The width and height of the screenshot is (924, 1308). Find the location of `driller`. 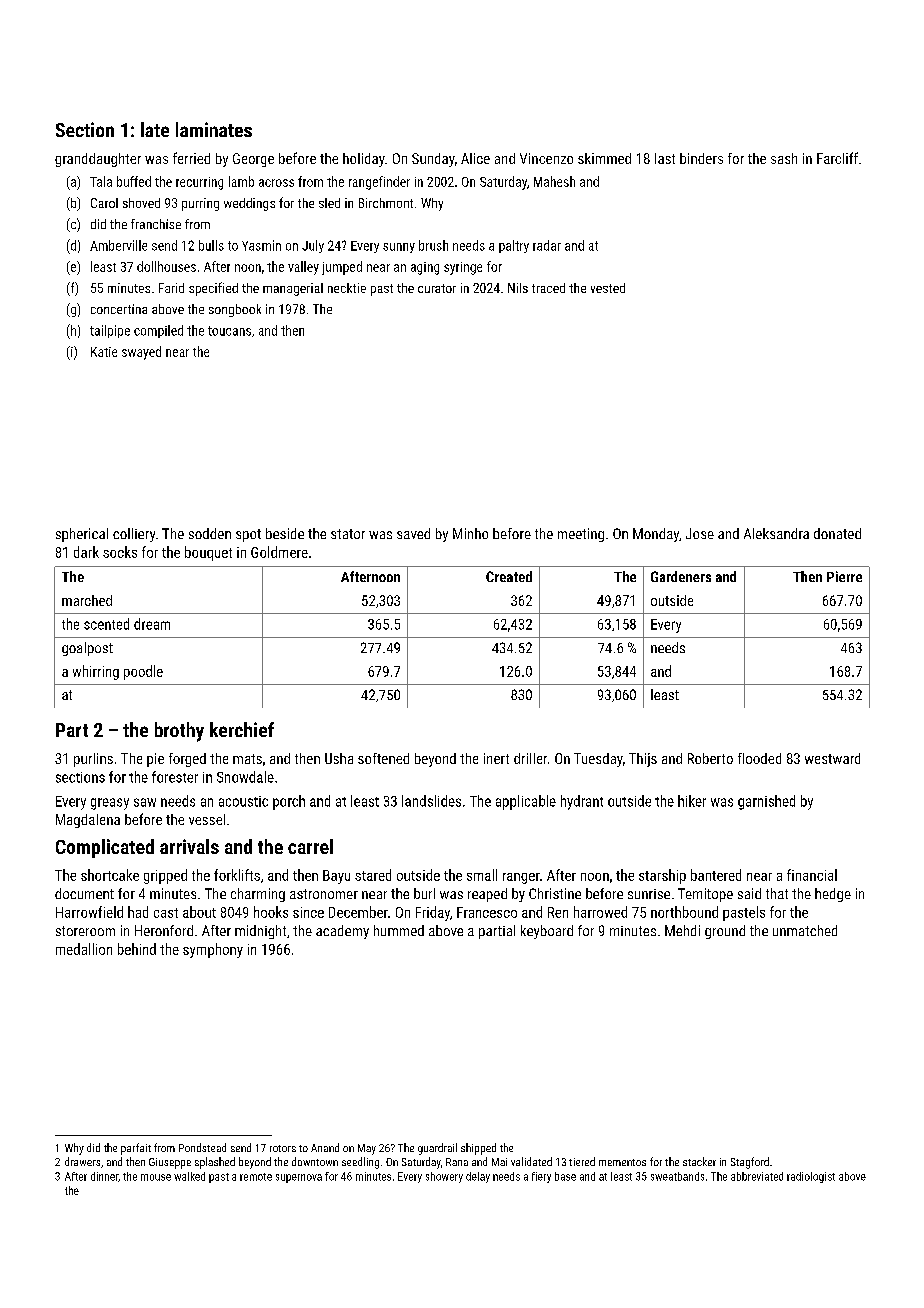

driller is located at coordinates (530, 758).
